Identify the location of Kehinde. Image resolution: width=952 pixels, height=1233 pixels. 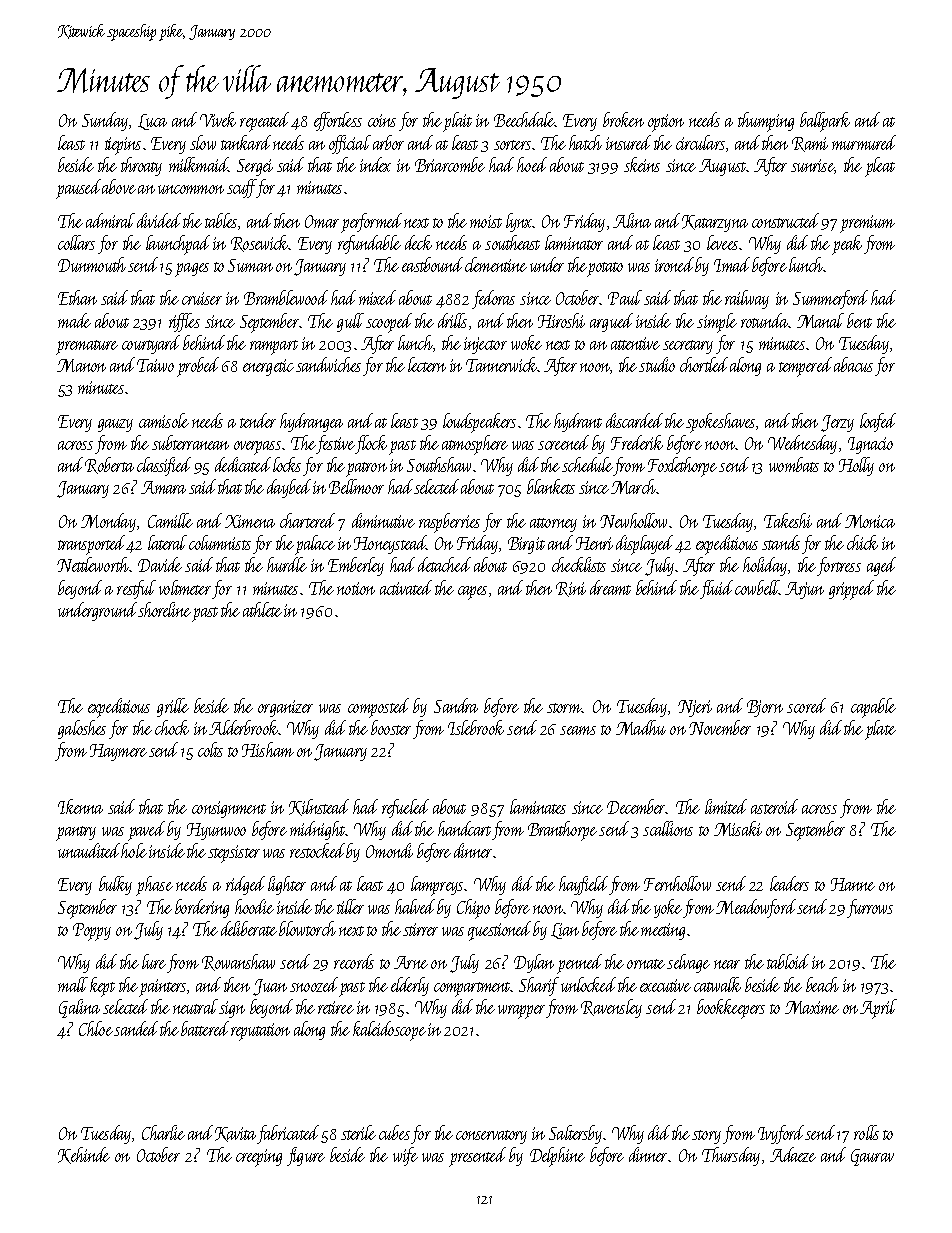
(84, 1155).
